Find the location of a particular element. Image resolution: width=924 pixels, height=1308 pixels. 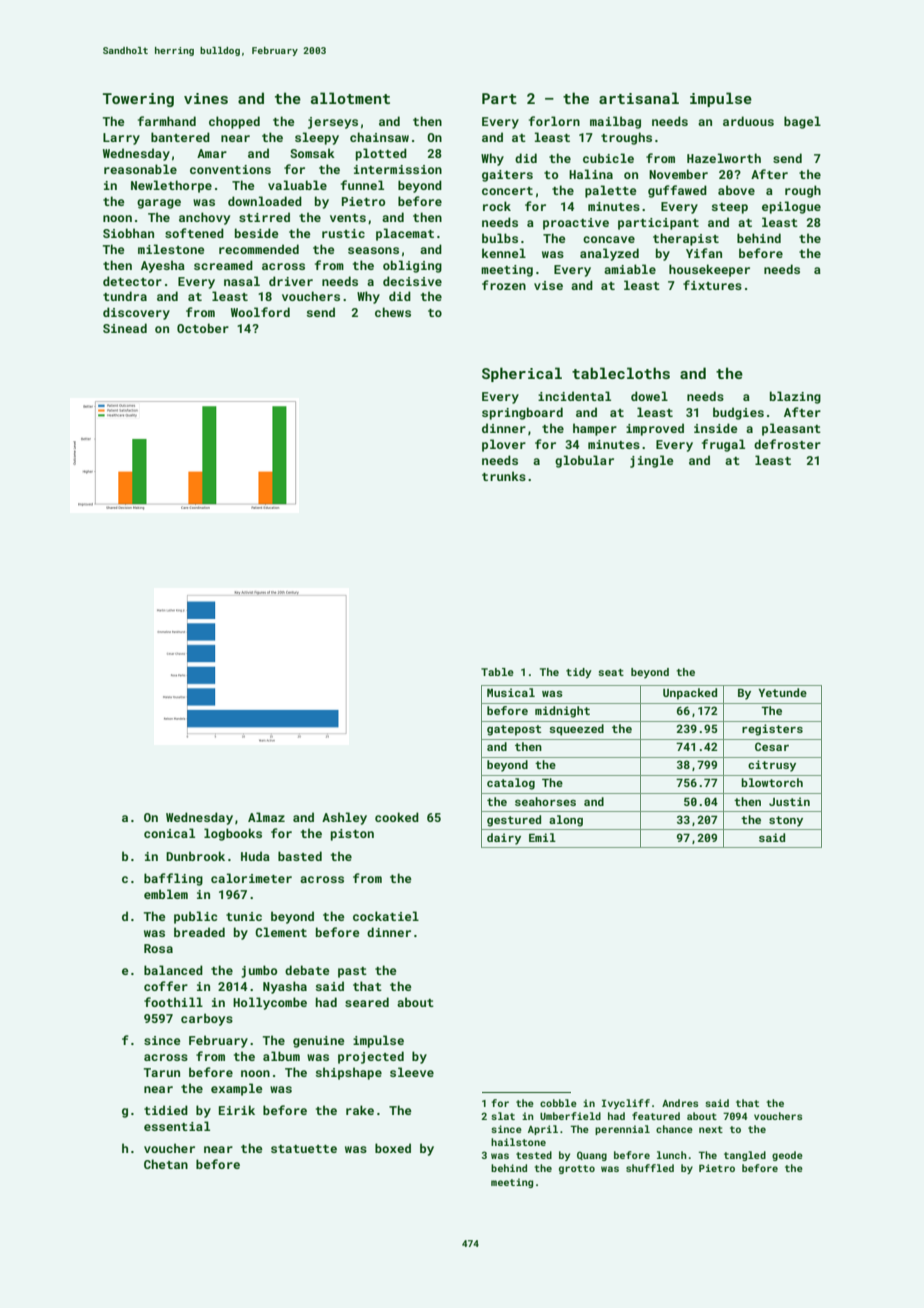

Musical is located at coordinates (511, 692).
